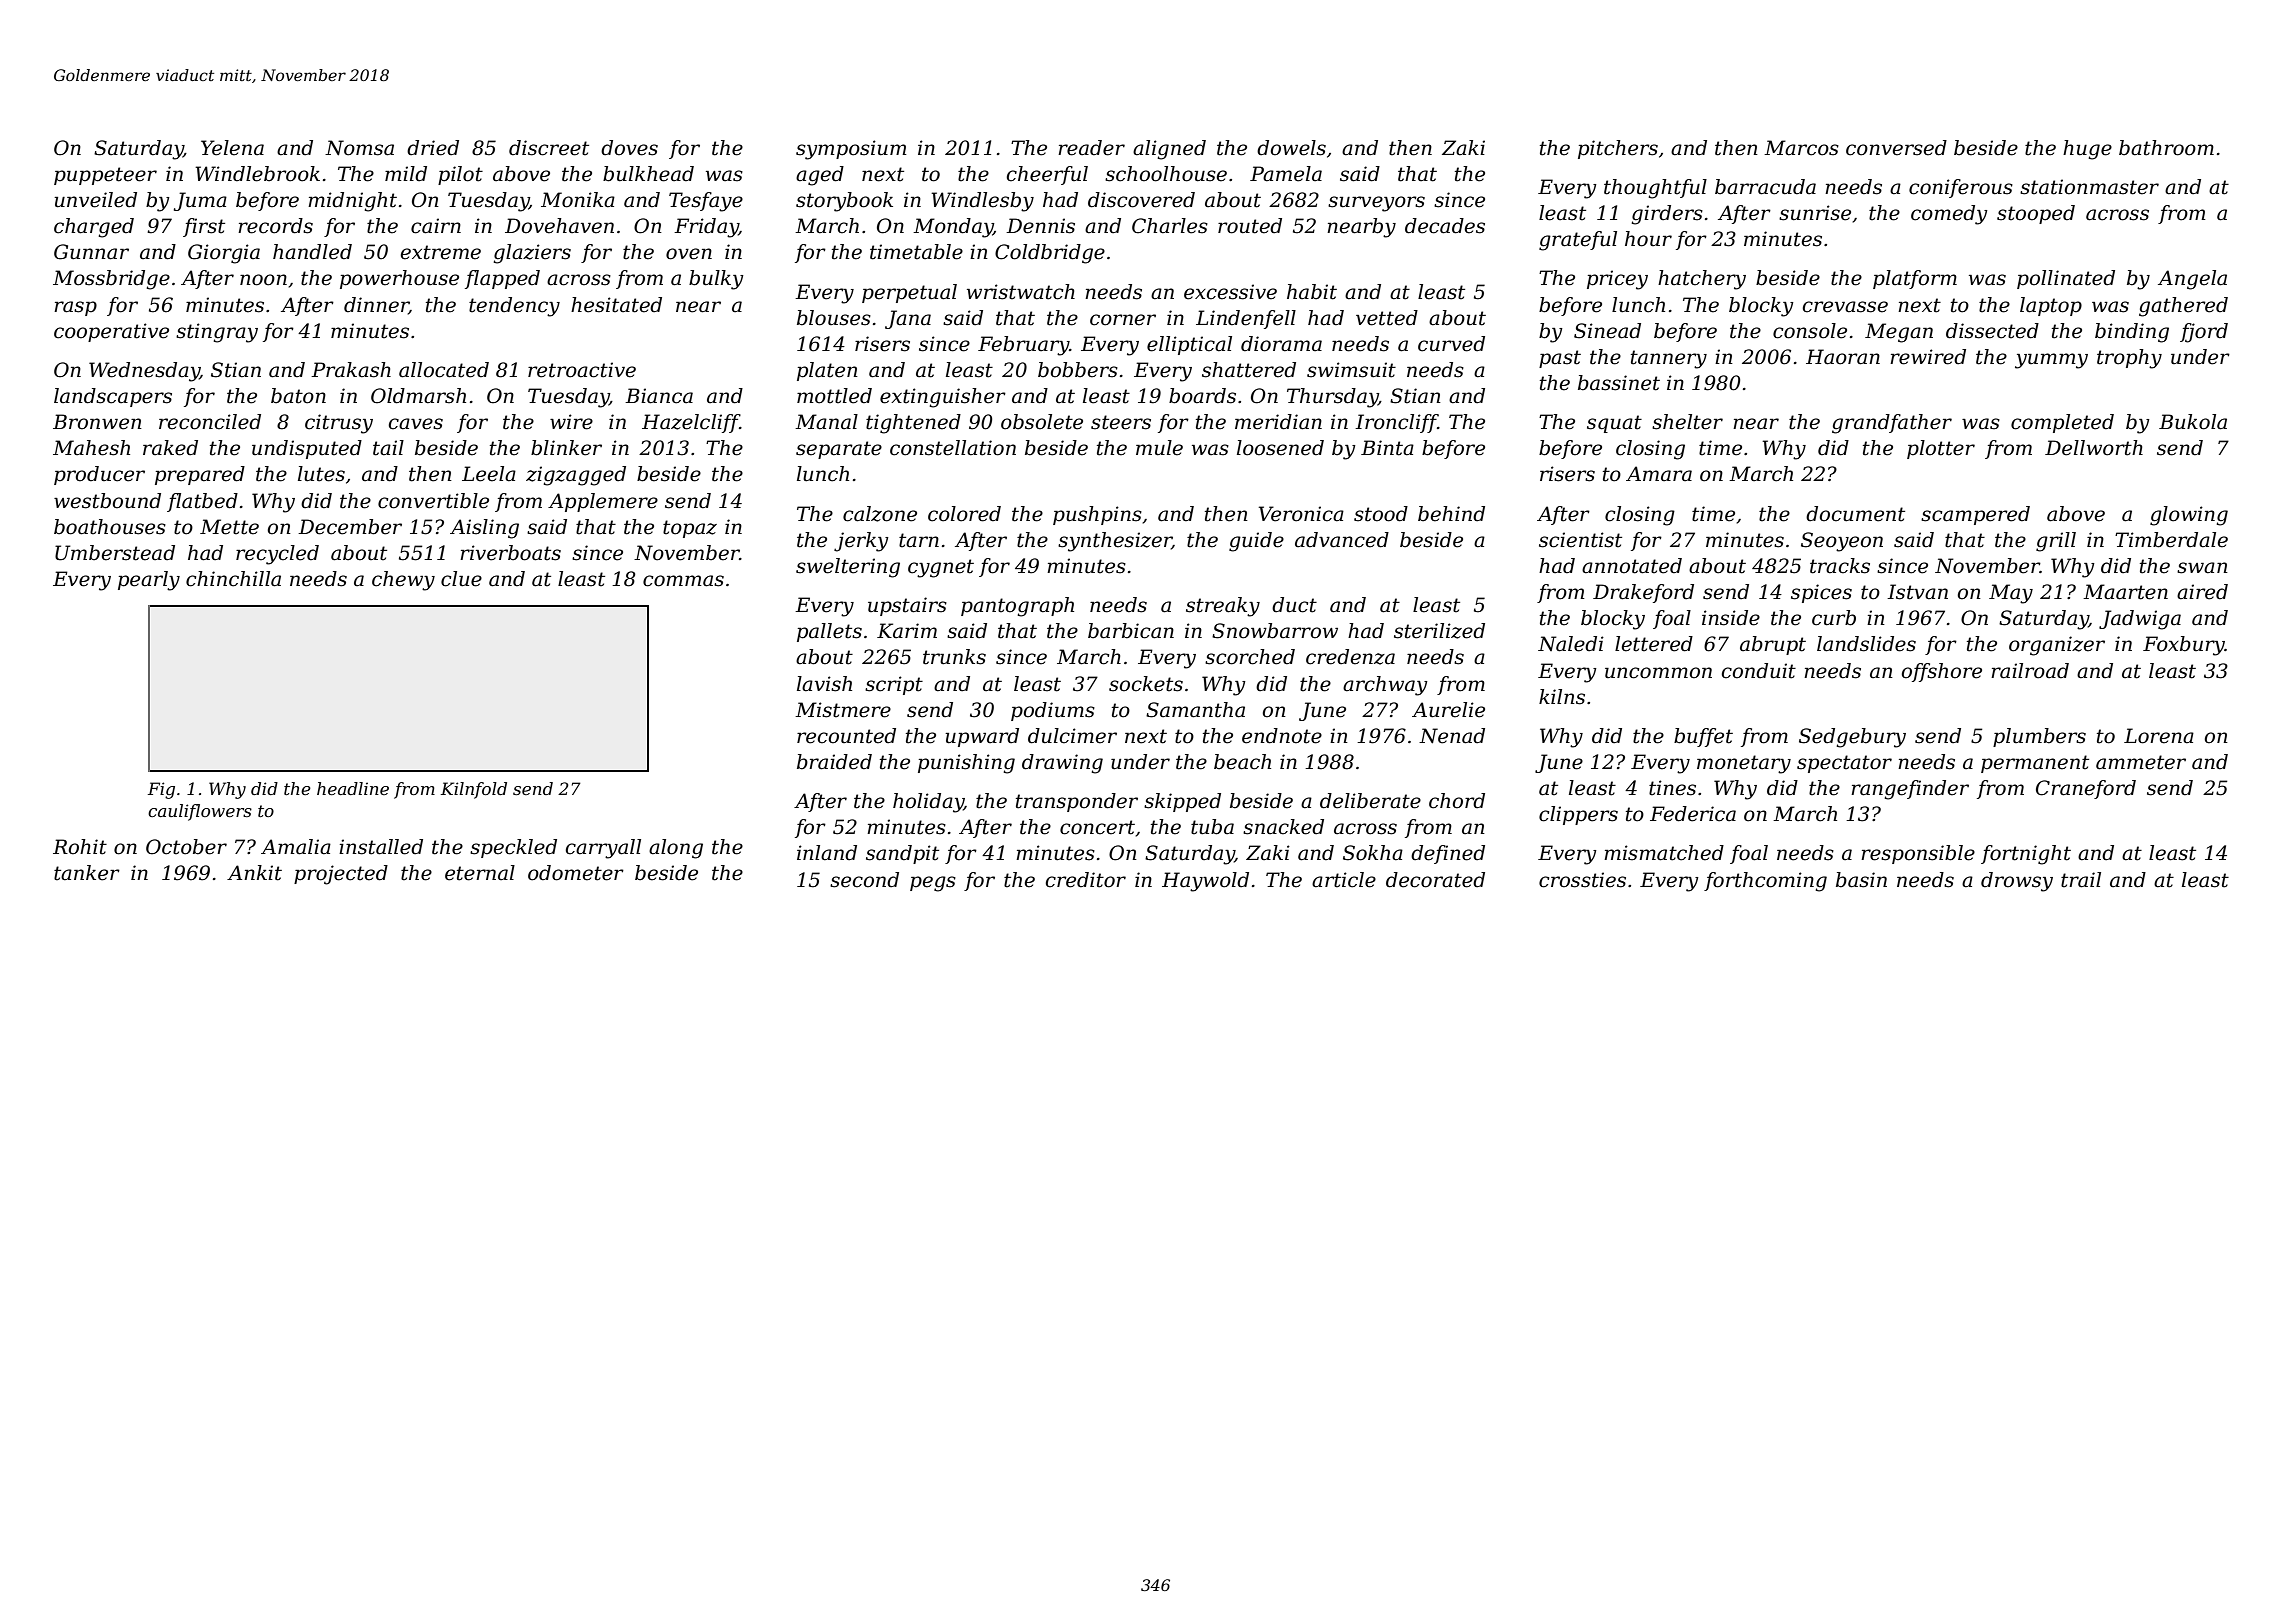  What do you see at coordinates (1655, 189) in the document?
I see `thoughtful` at bounding box center [1655, 189].
